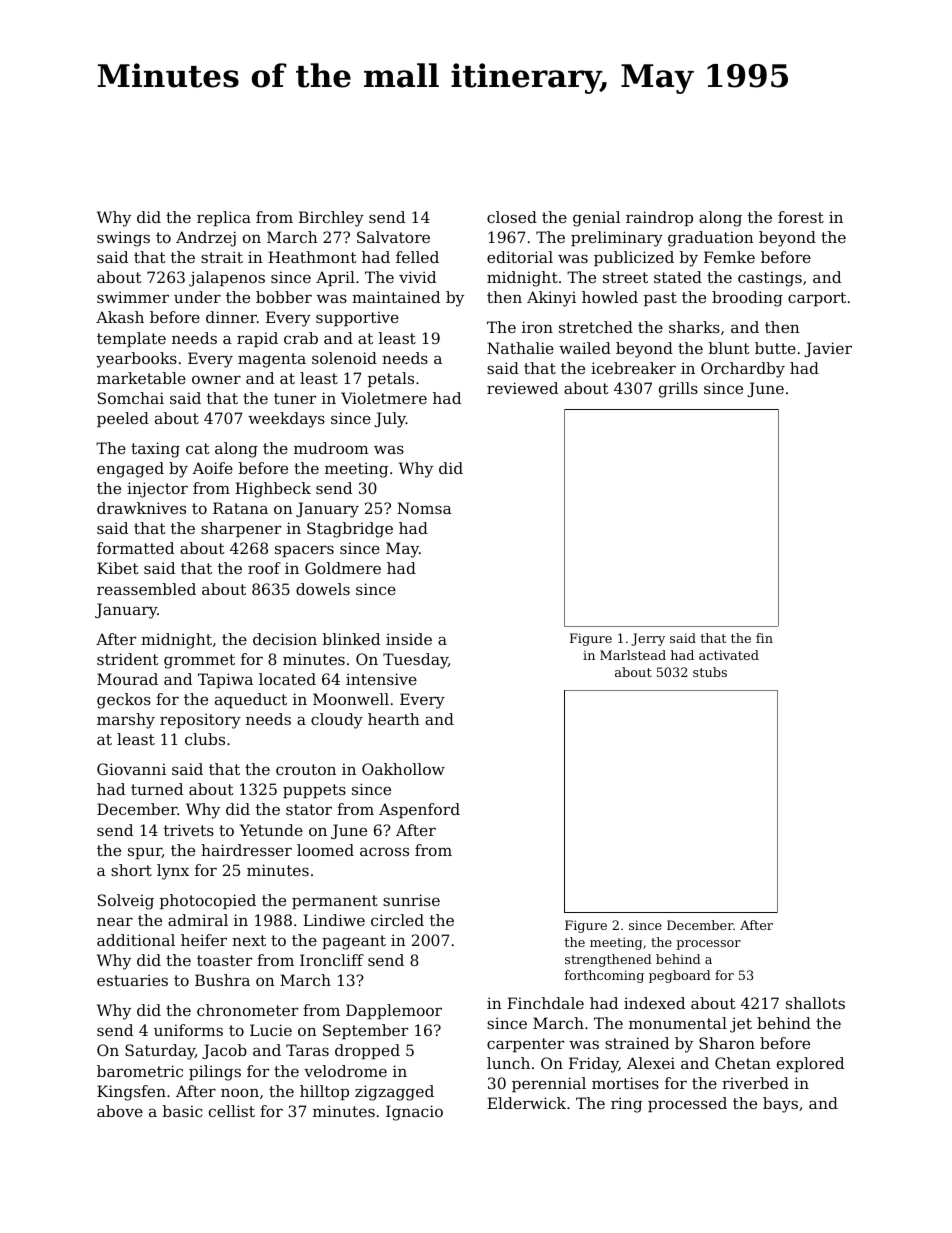 The width and height of the document is (952, 1233). Describe the element at coordinates (633, 655) in the document. I see `Marlstead` at that location.
